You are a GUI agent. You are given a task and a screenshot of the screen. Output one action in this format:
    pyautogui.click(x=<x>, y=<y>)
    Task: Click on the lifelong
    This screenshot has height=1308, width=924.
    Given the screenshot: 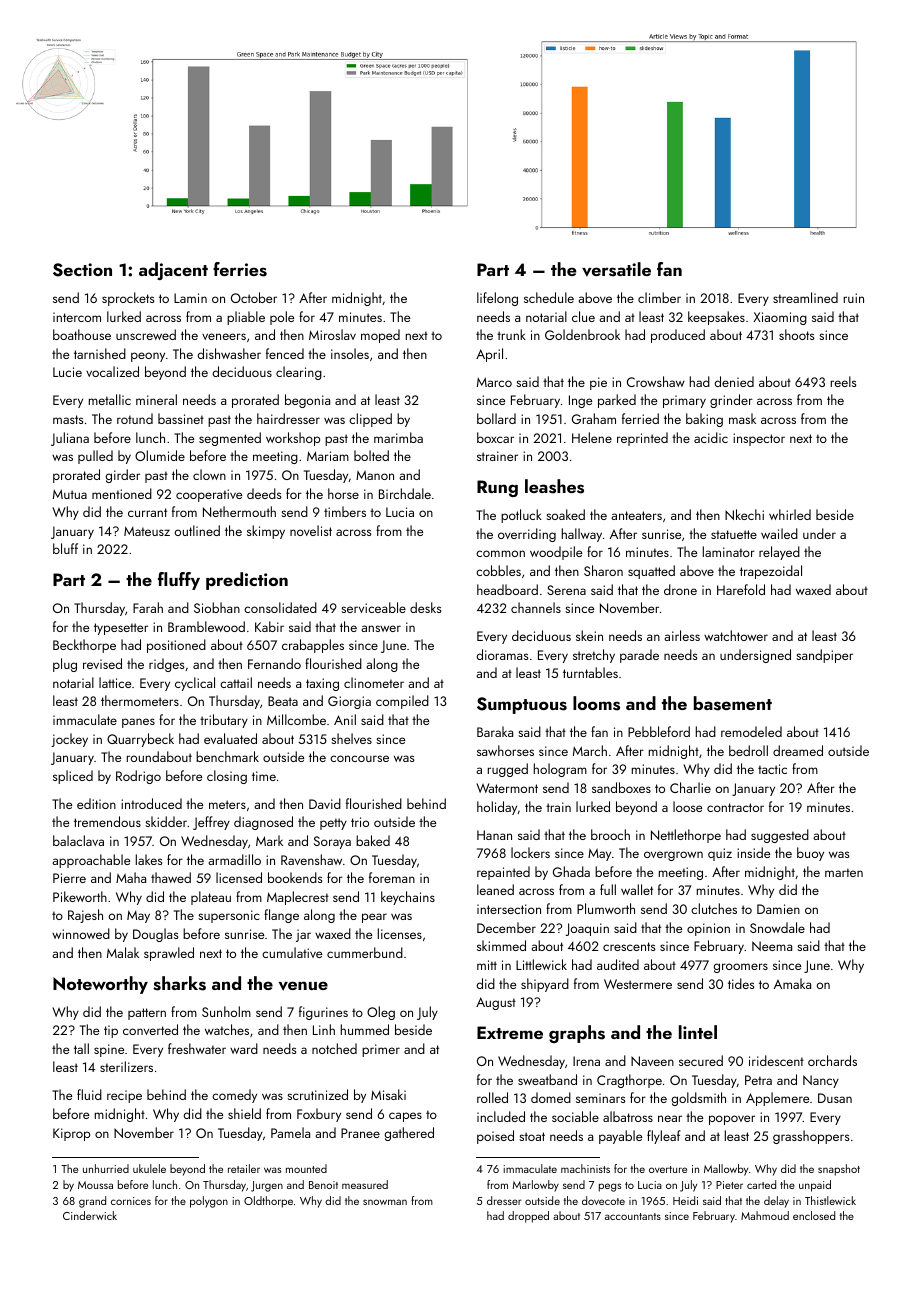 What is the action you would take?
    pyautogui.click(x=497, y=299)
